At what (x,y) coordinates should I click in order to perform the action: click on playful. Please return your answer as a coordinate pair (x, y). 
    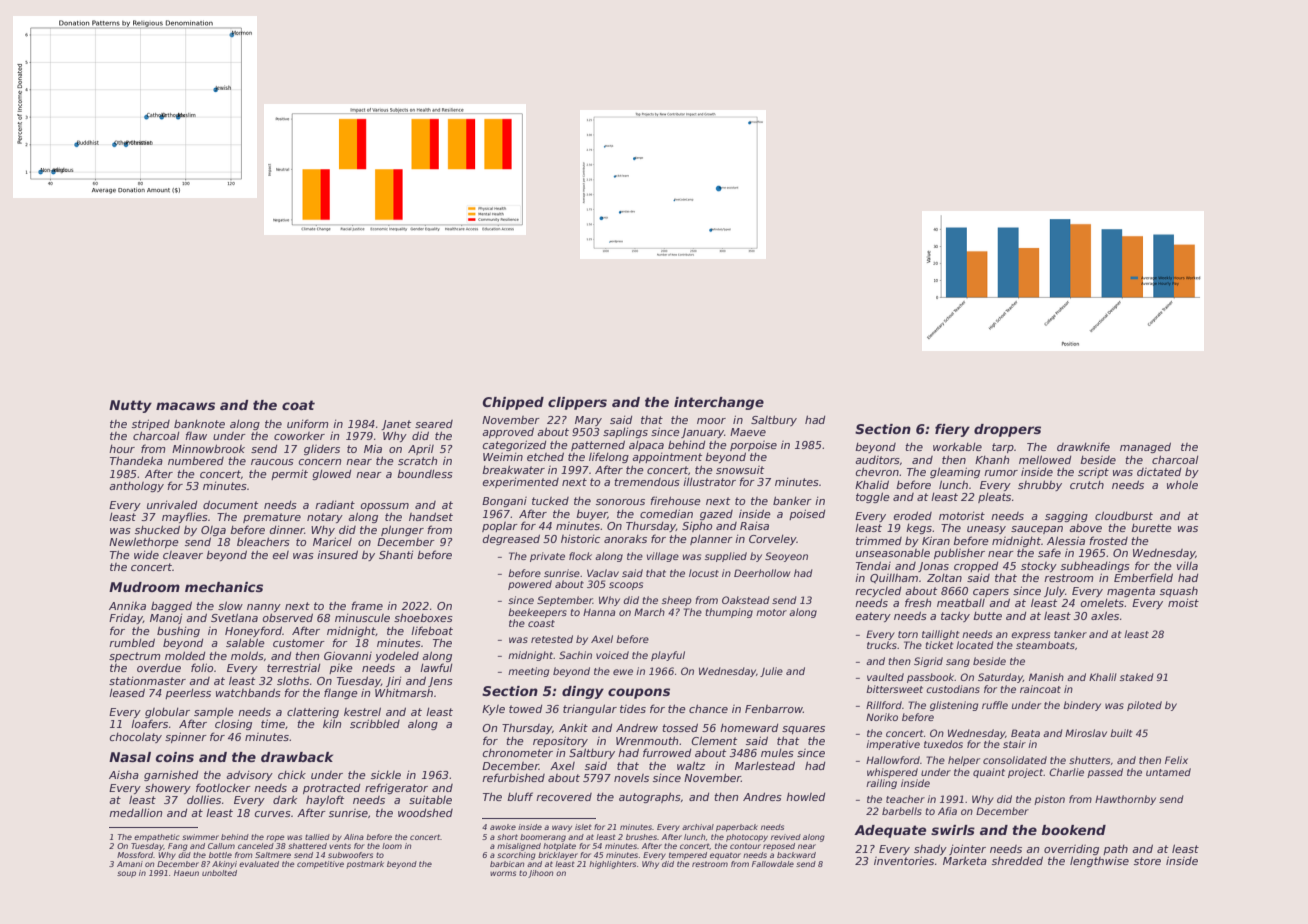
    Looking at the image, I should click on (668, 656).
